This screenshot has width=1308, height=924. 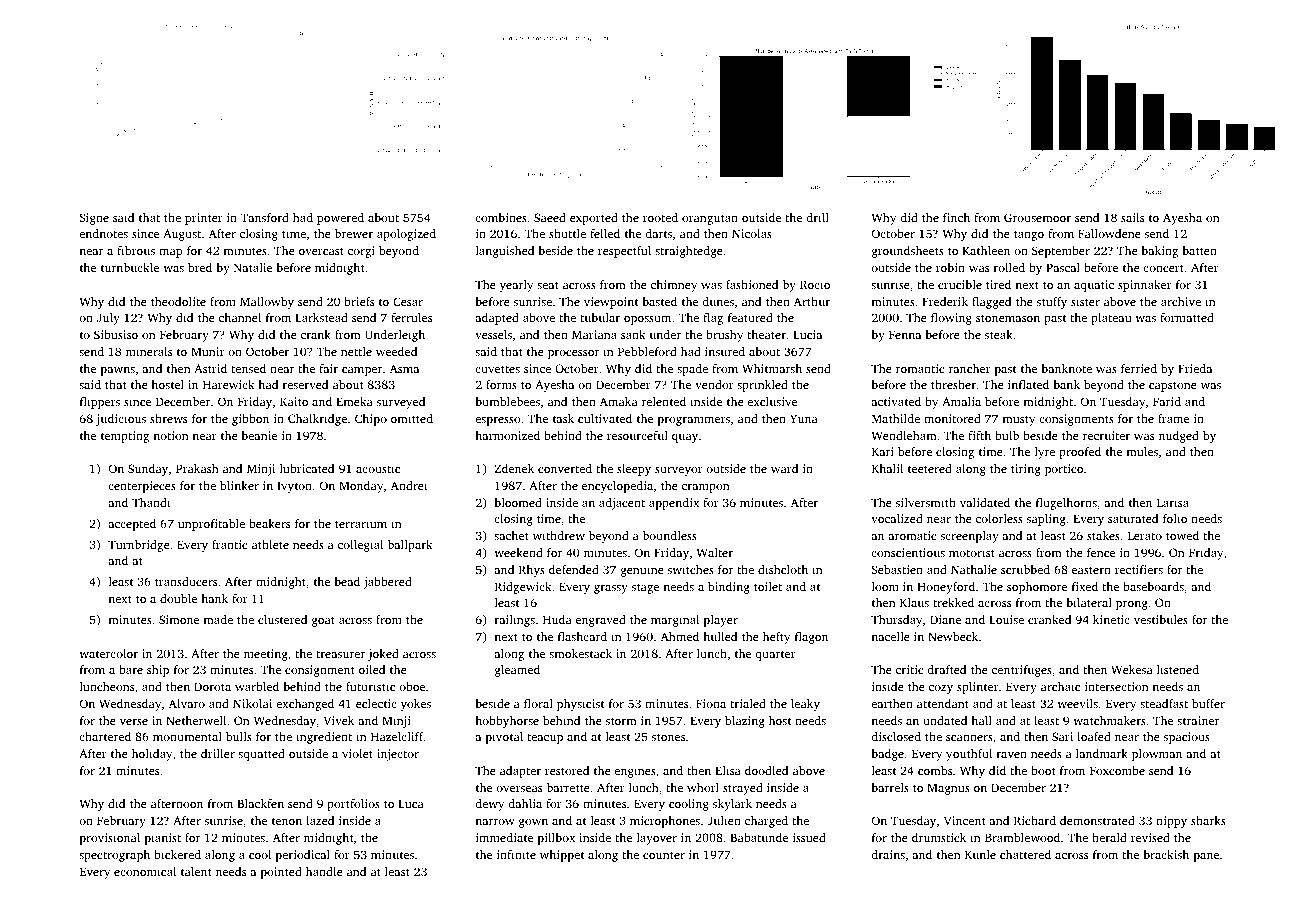 What do you see at coordinates (1037, 217) in the screenshot?
I see `Grousemoor` at bounding box center [1037, 217].
